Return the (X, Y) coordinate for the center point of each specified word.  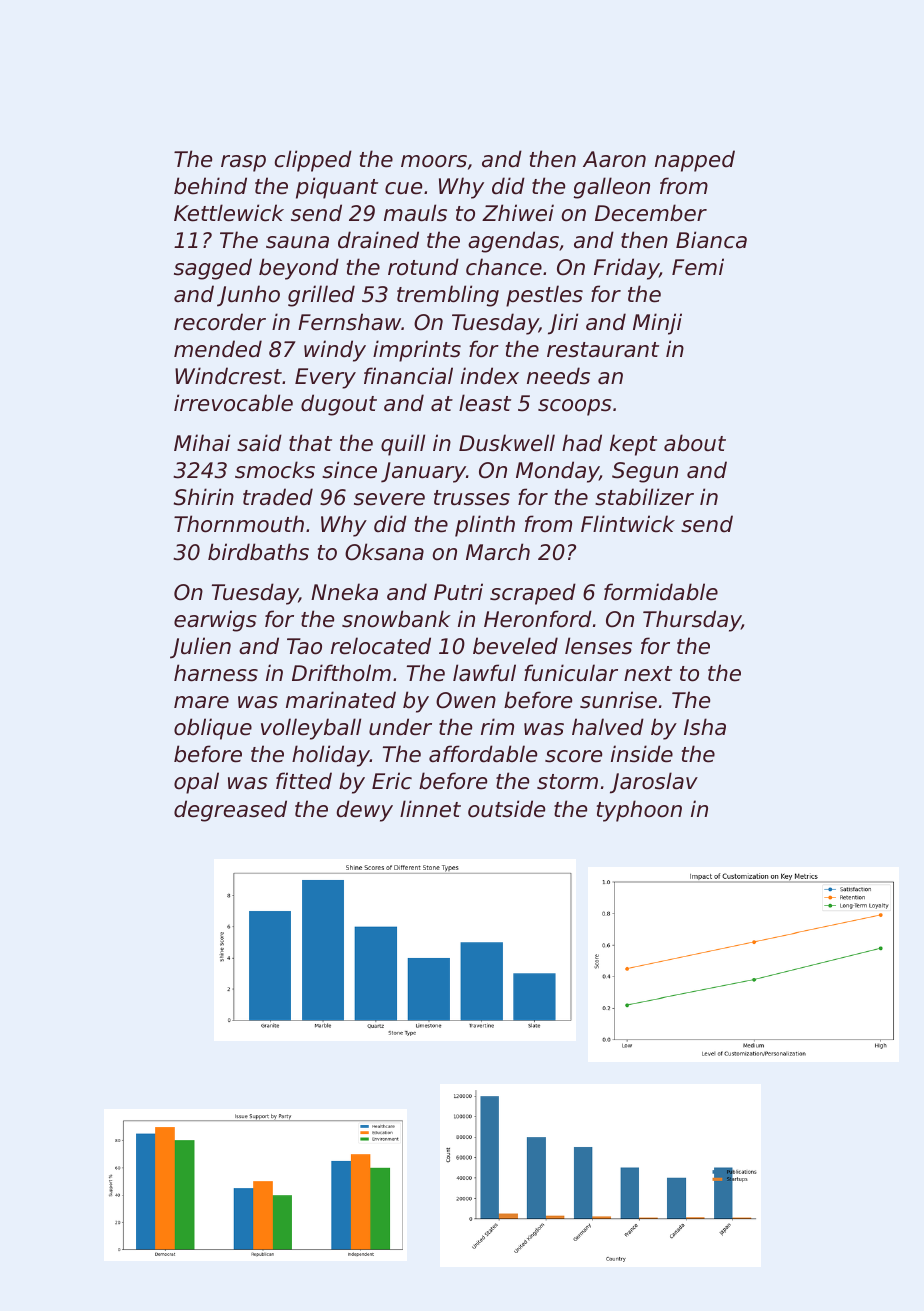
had (582, 443)
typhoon (639, 811)
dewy (365, 811)
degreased (230, 811)
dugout (339, 405)
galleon (612, 188)
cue (403, 188)
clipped (313, 161)
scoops (575, 407)
